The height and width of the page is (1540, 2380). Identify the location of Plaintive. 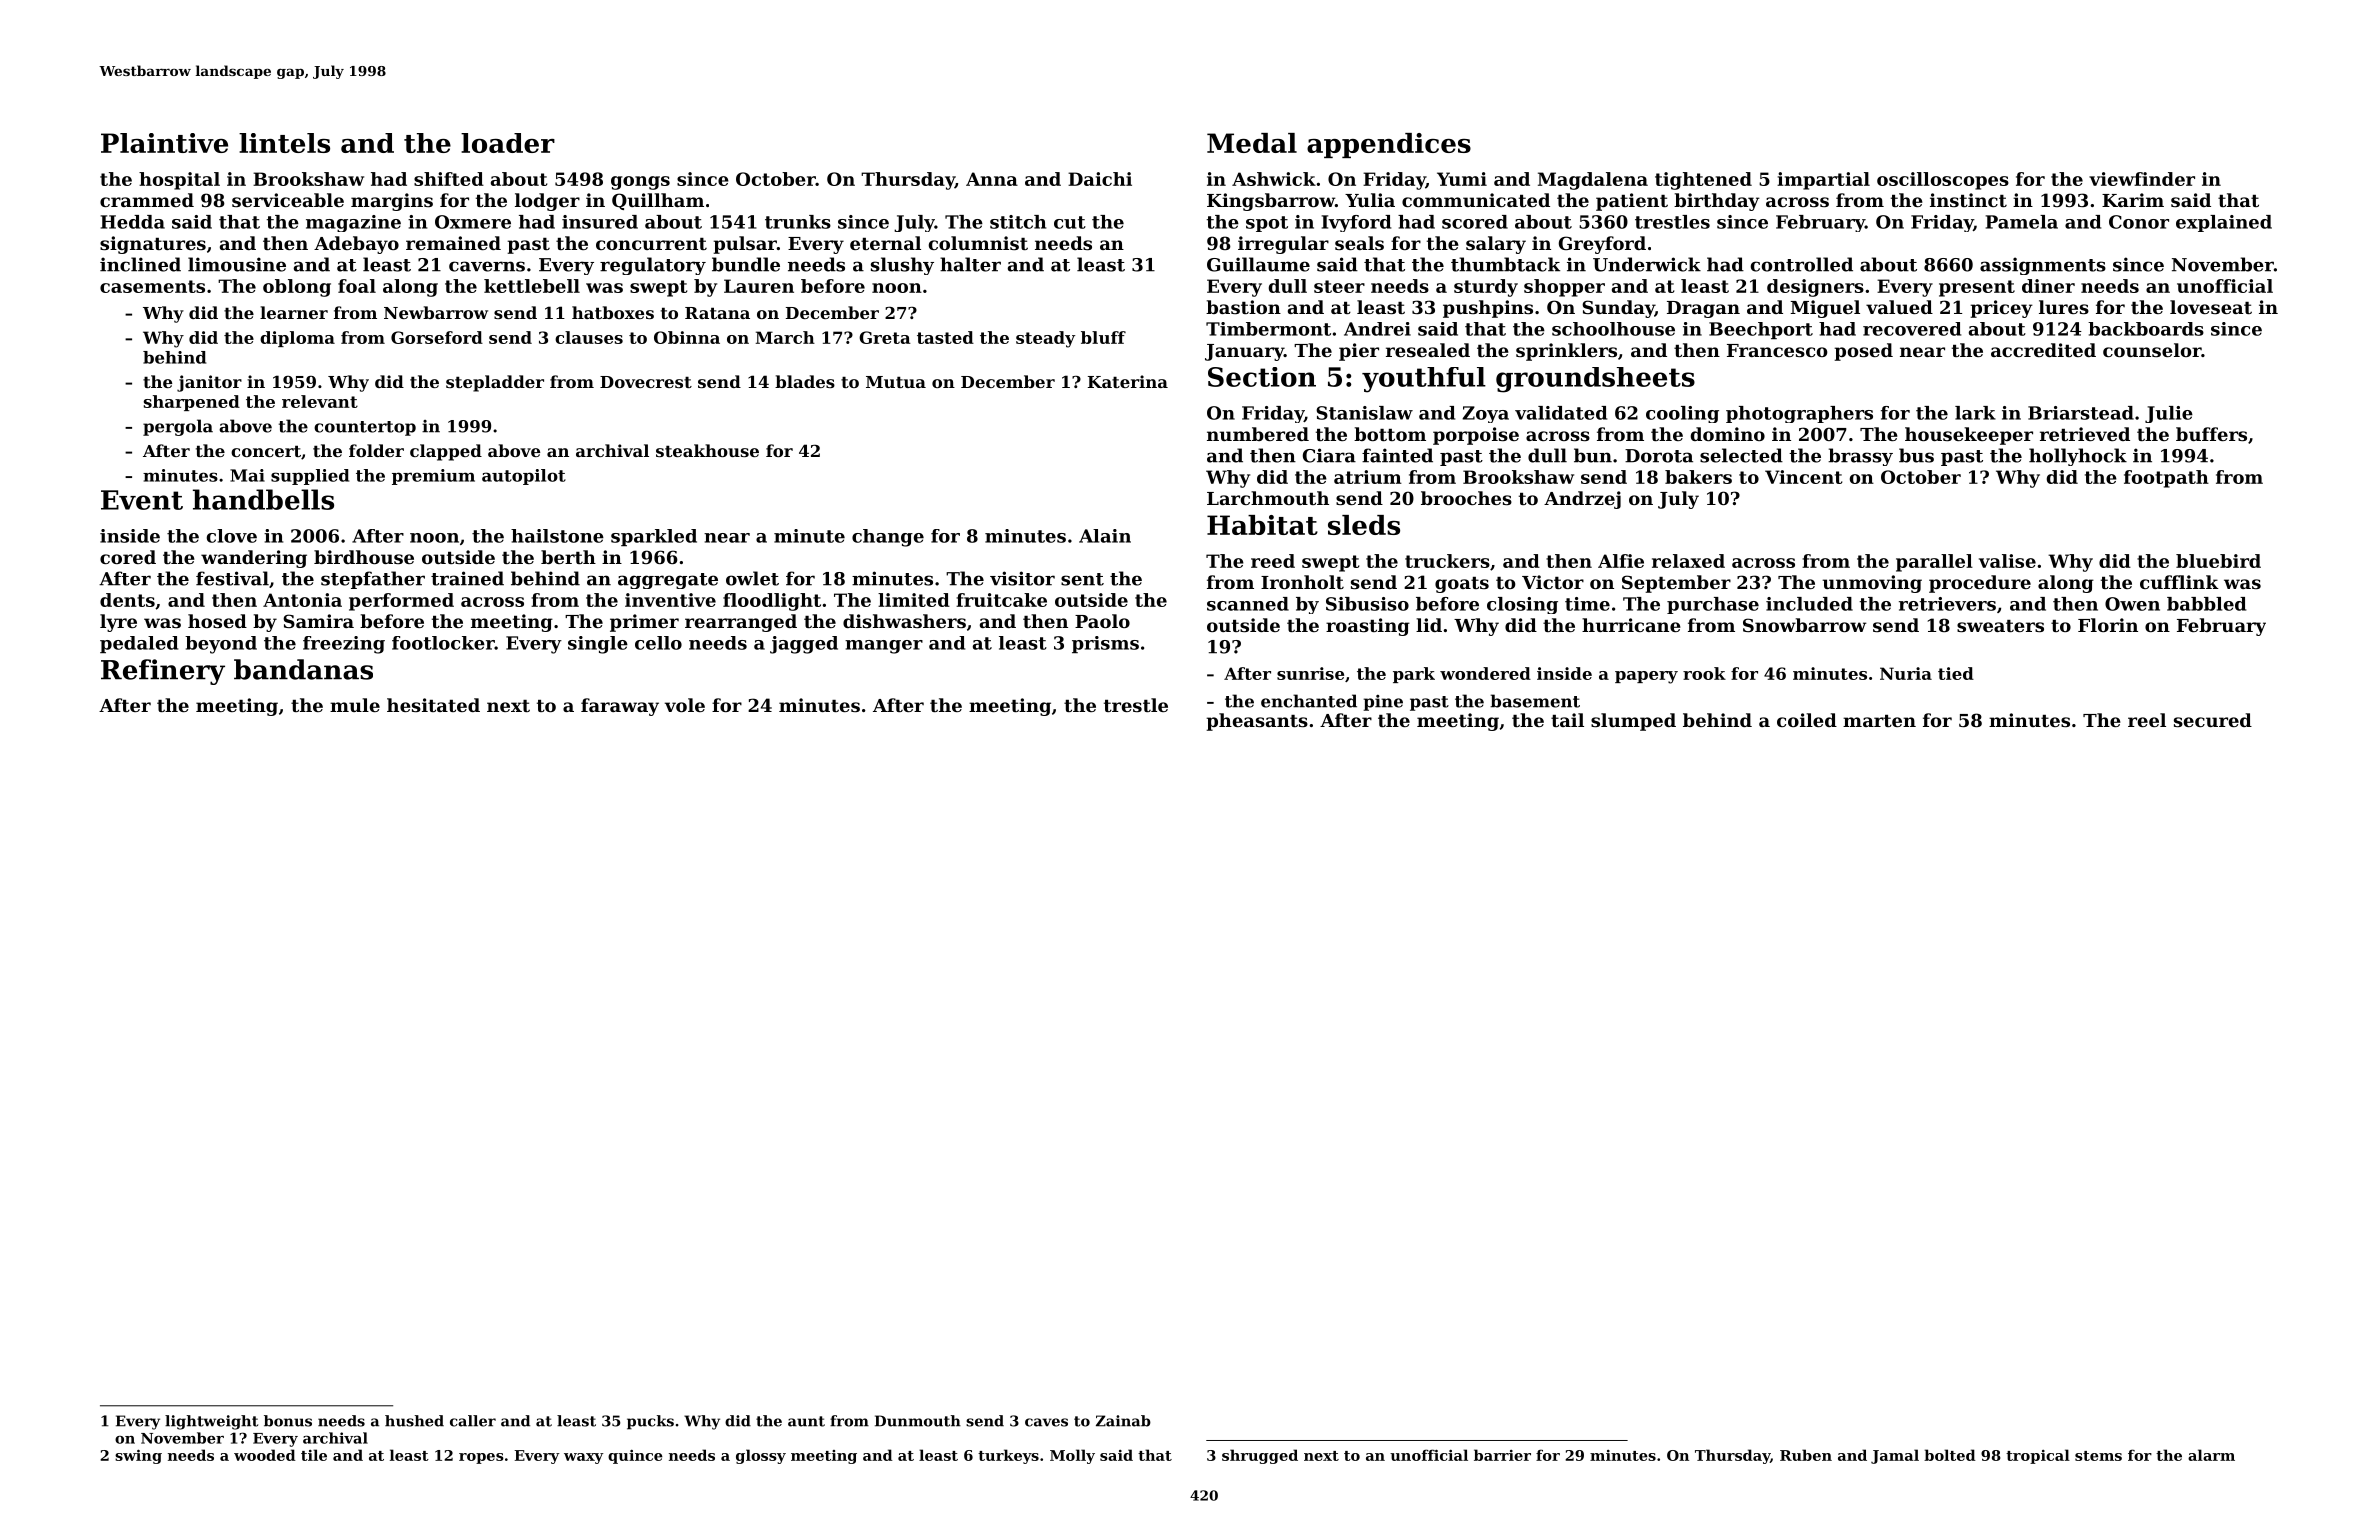
(164, 143).
